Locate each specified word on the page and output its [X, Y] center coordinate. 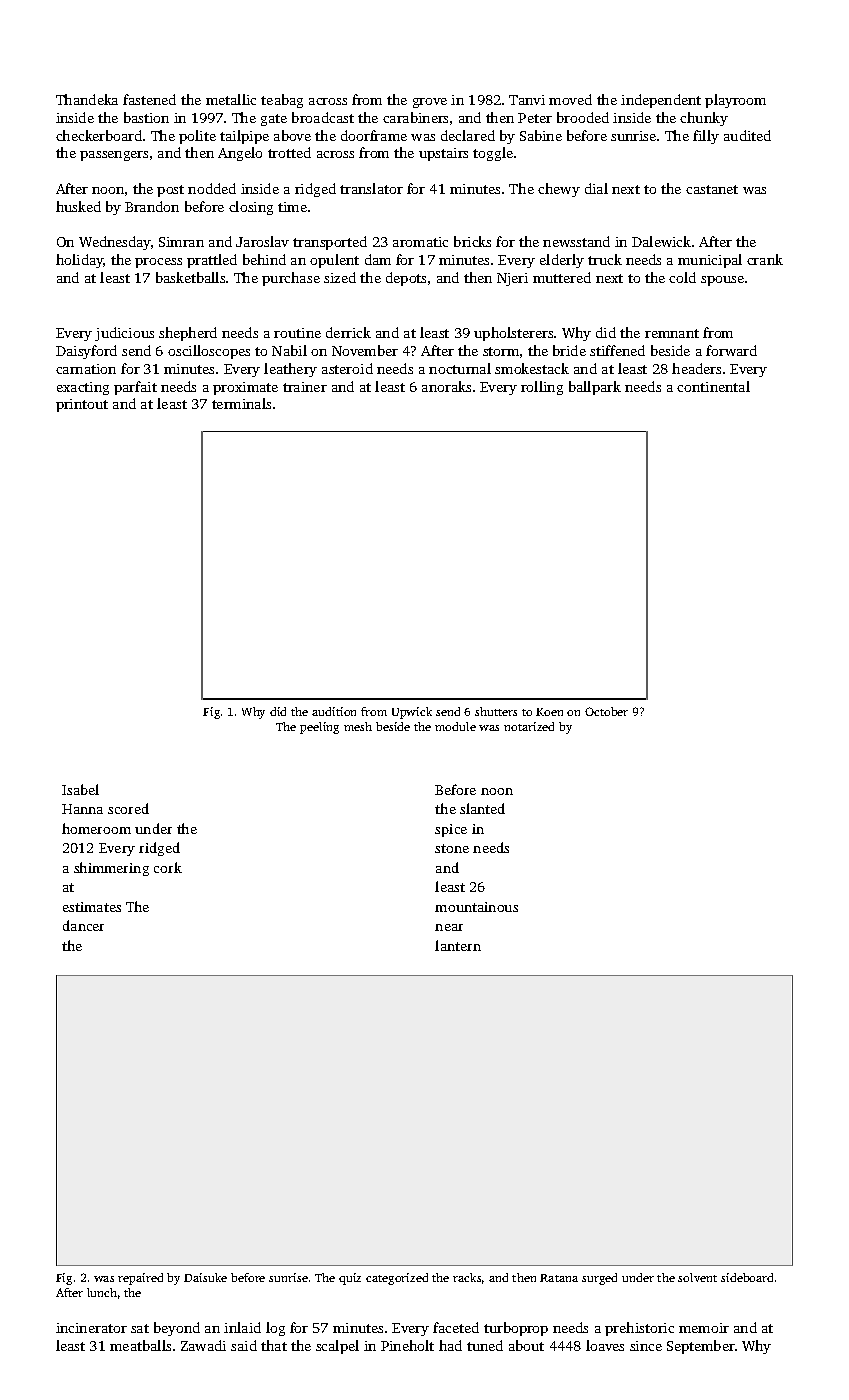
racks [467, 1277]
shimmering [111, 869]
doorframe [374, 135]
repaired [140, 1279]
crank [765, 259]
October [606, 711]
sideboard [747, 1277]
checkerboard [99, 135]
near [449, 927]
